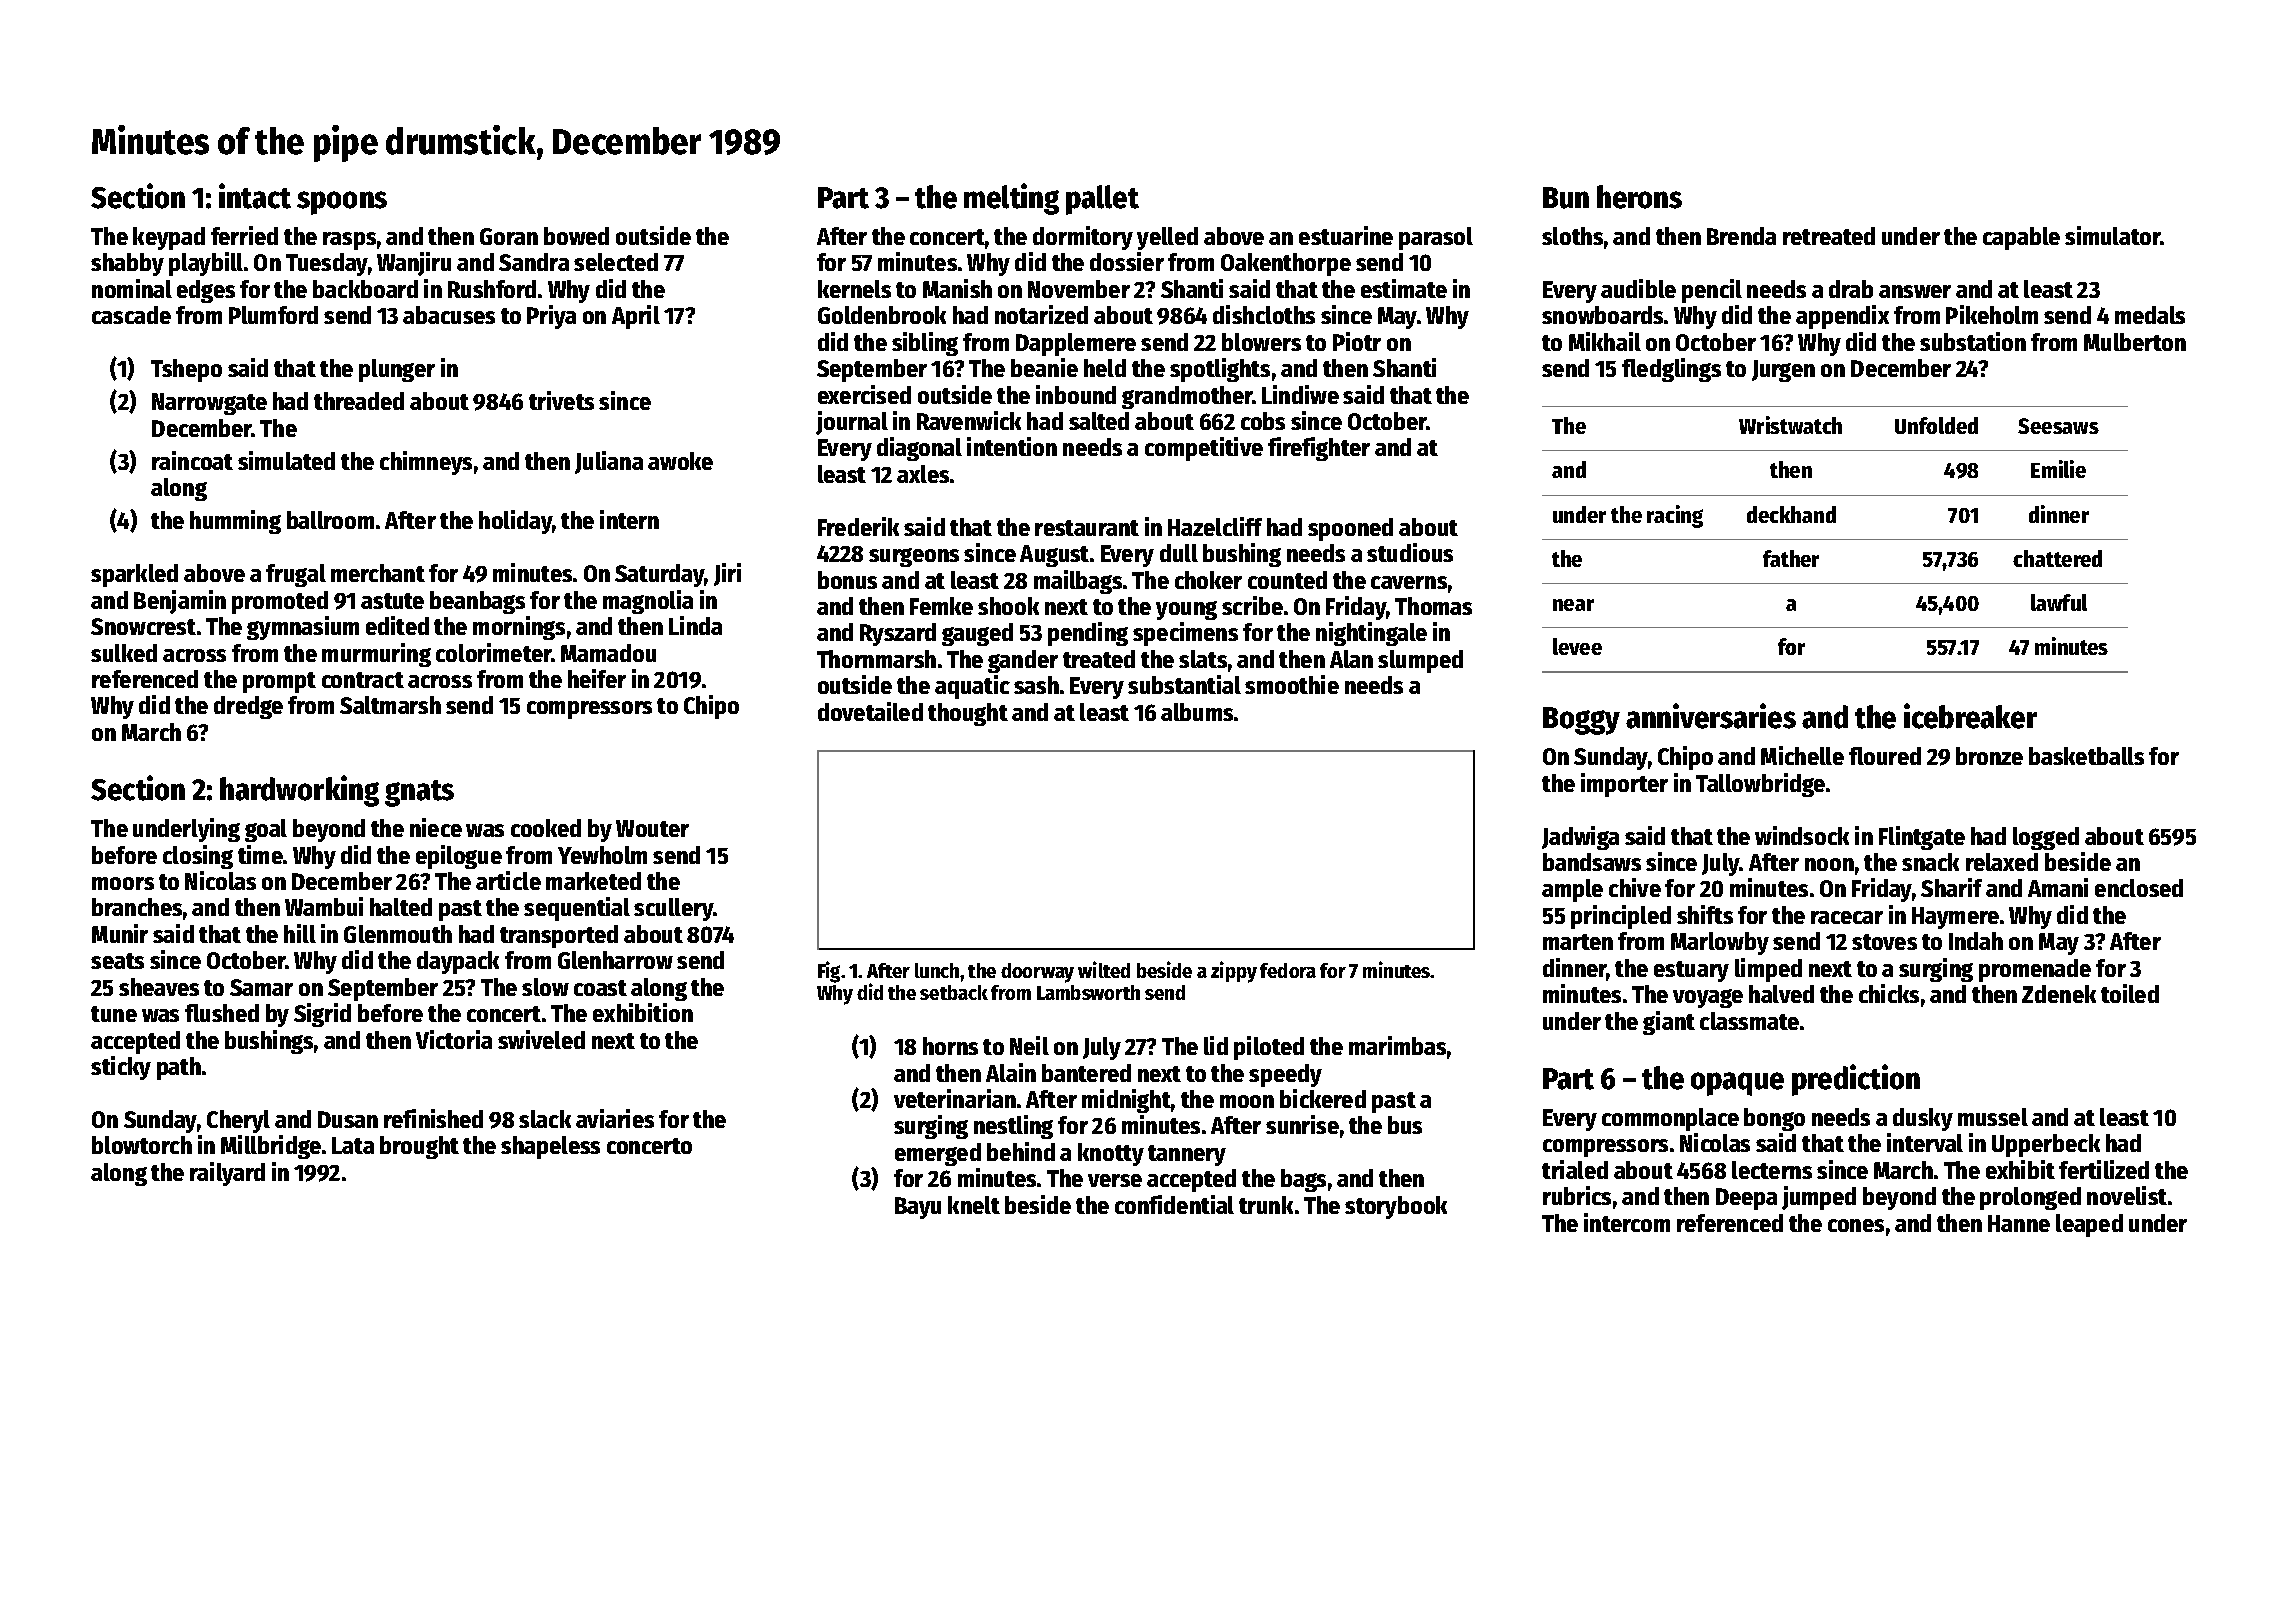  Describe the element at coordinates (652, 828) in the screenshot. I see `Wouter` at that location.
